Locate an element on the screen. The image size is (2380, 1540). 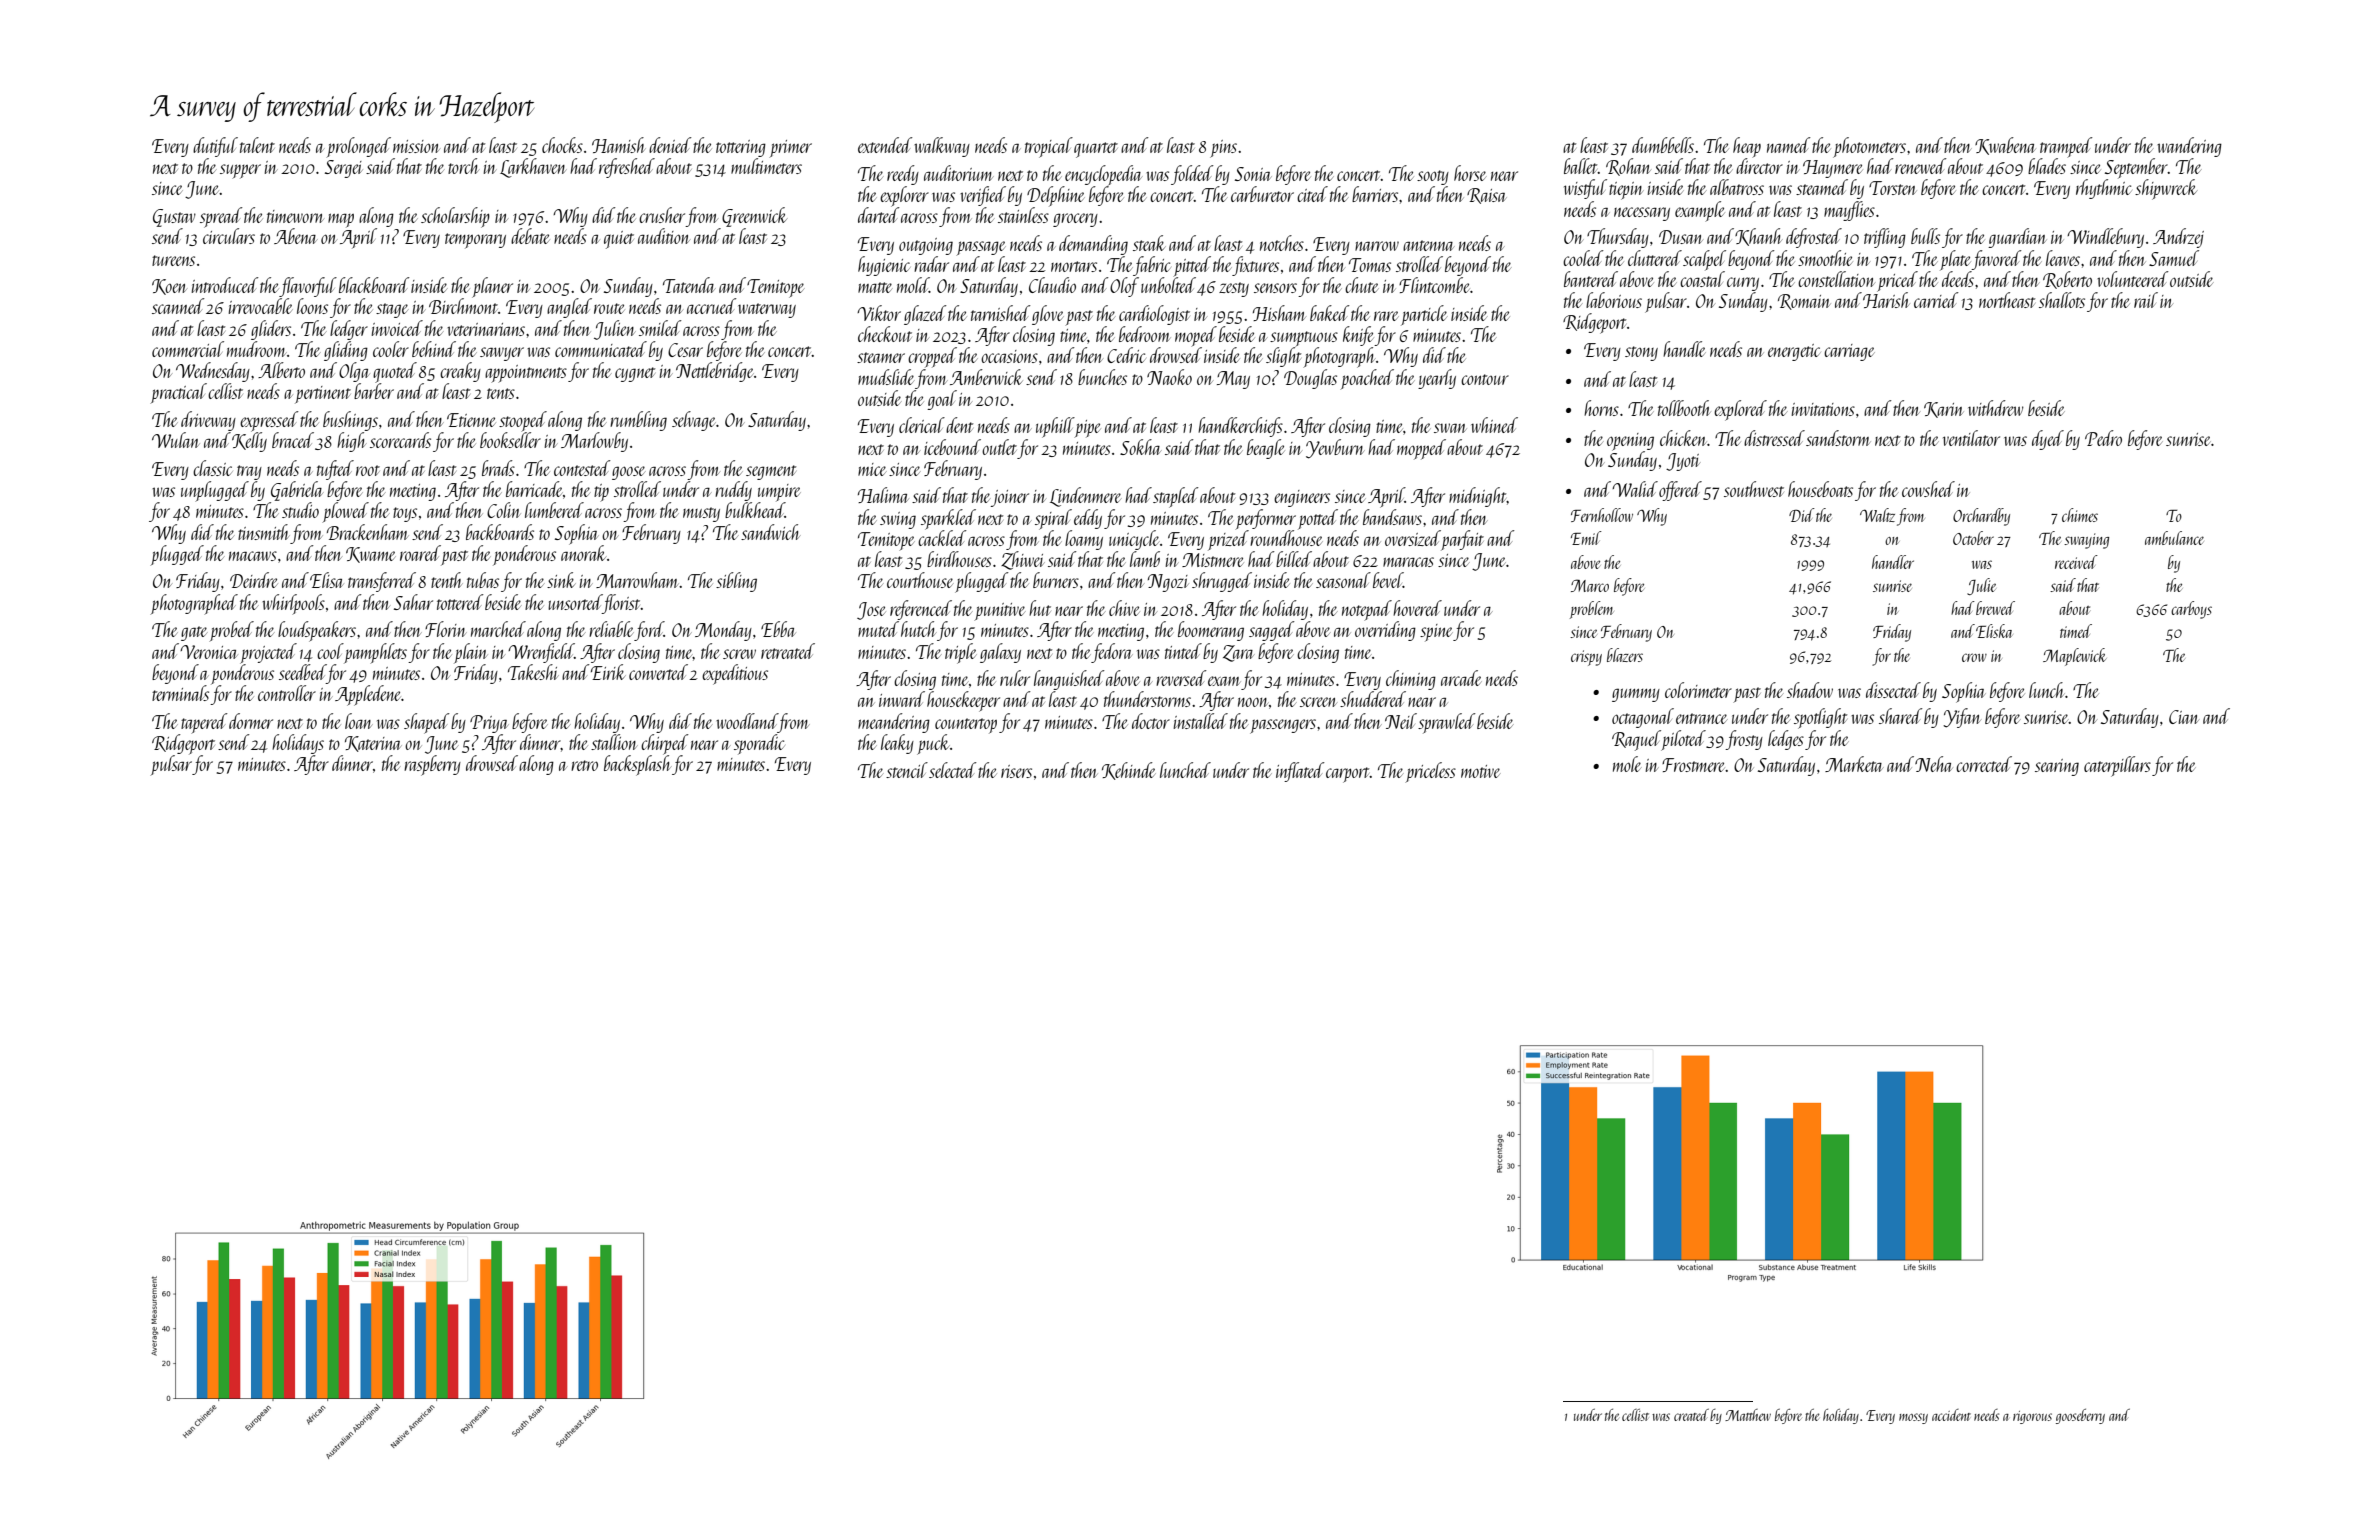
prolonged is located at coordinates (358, 147).
